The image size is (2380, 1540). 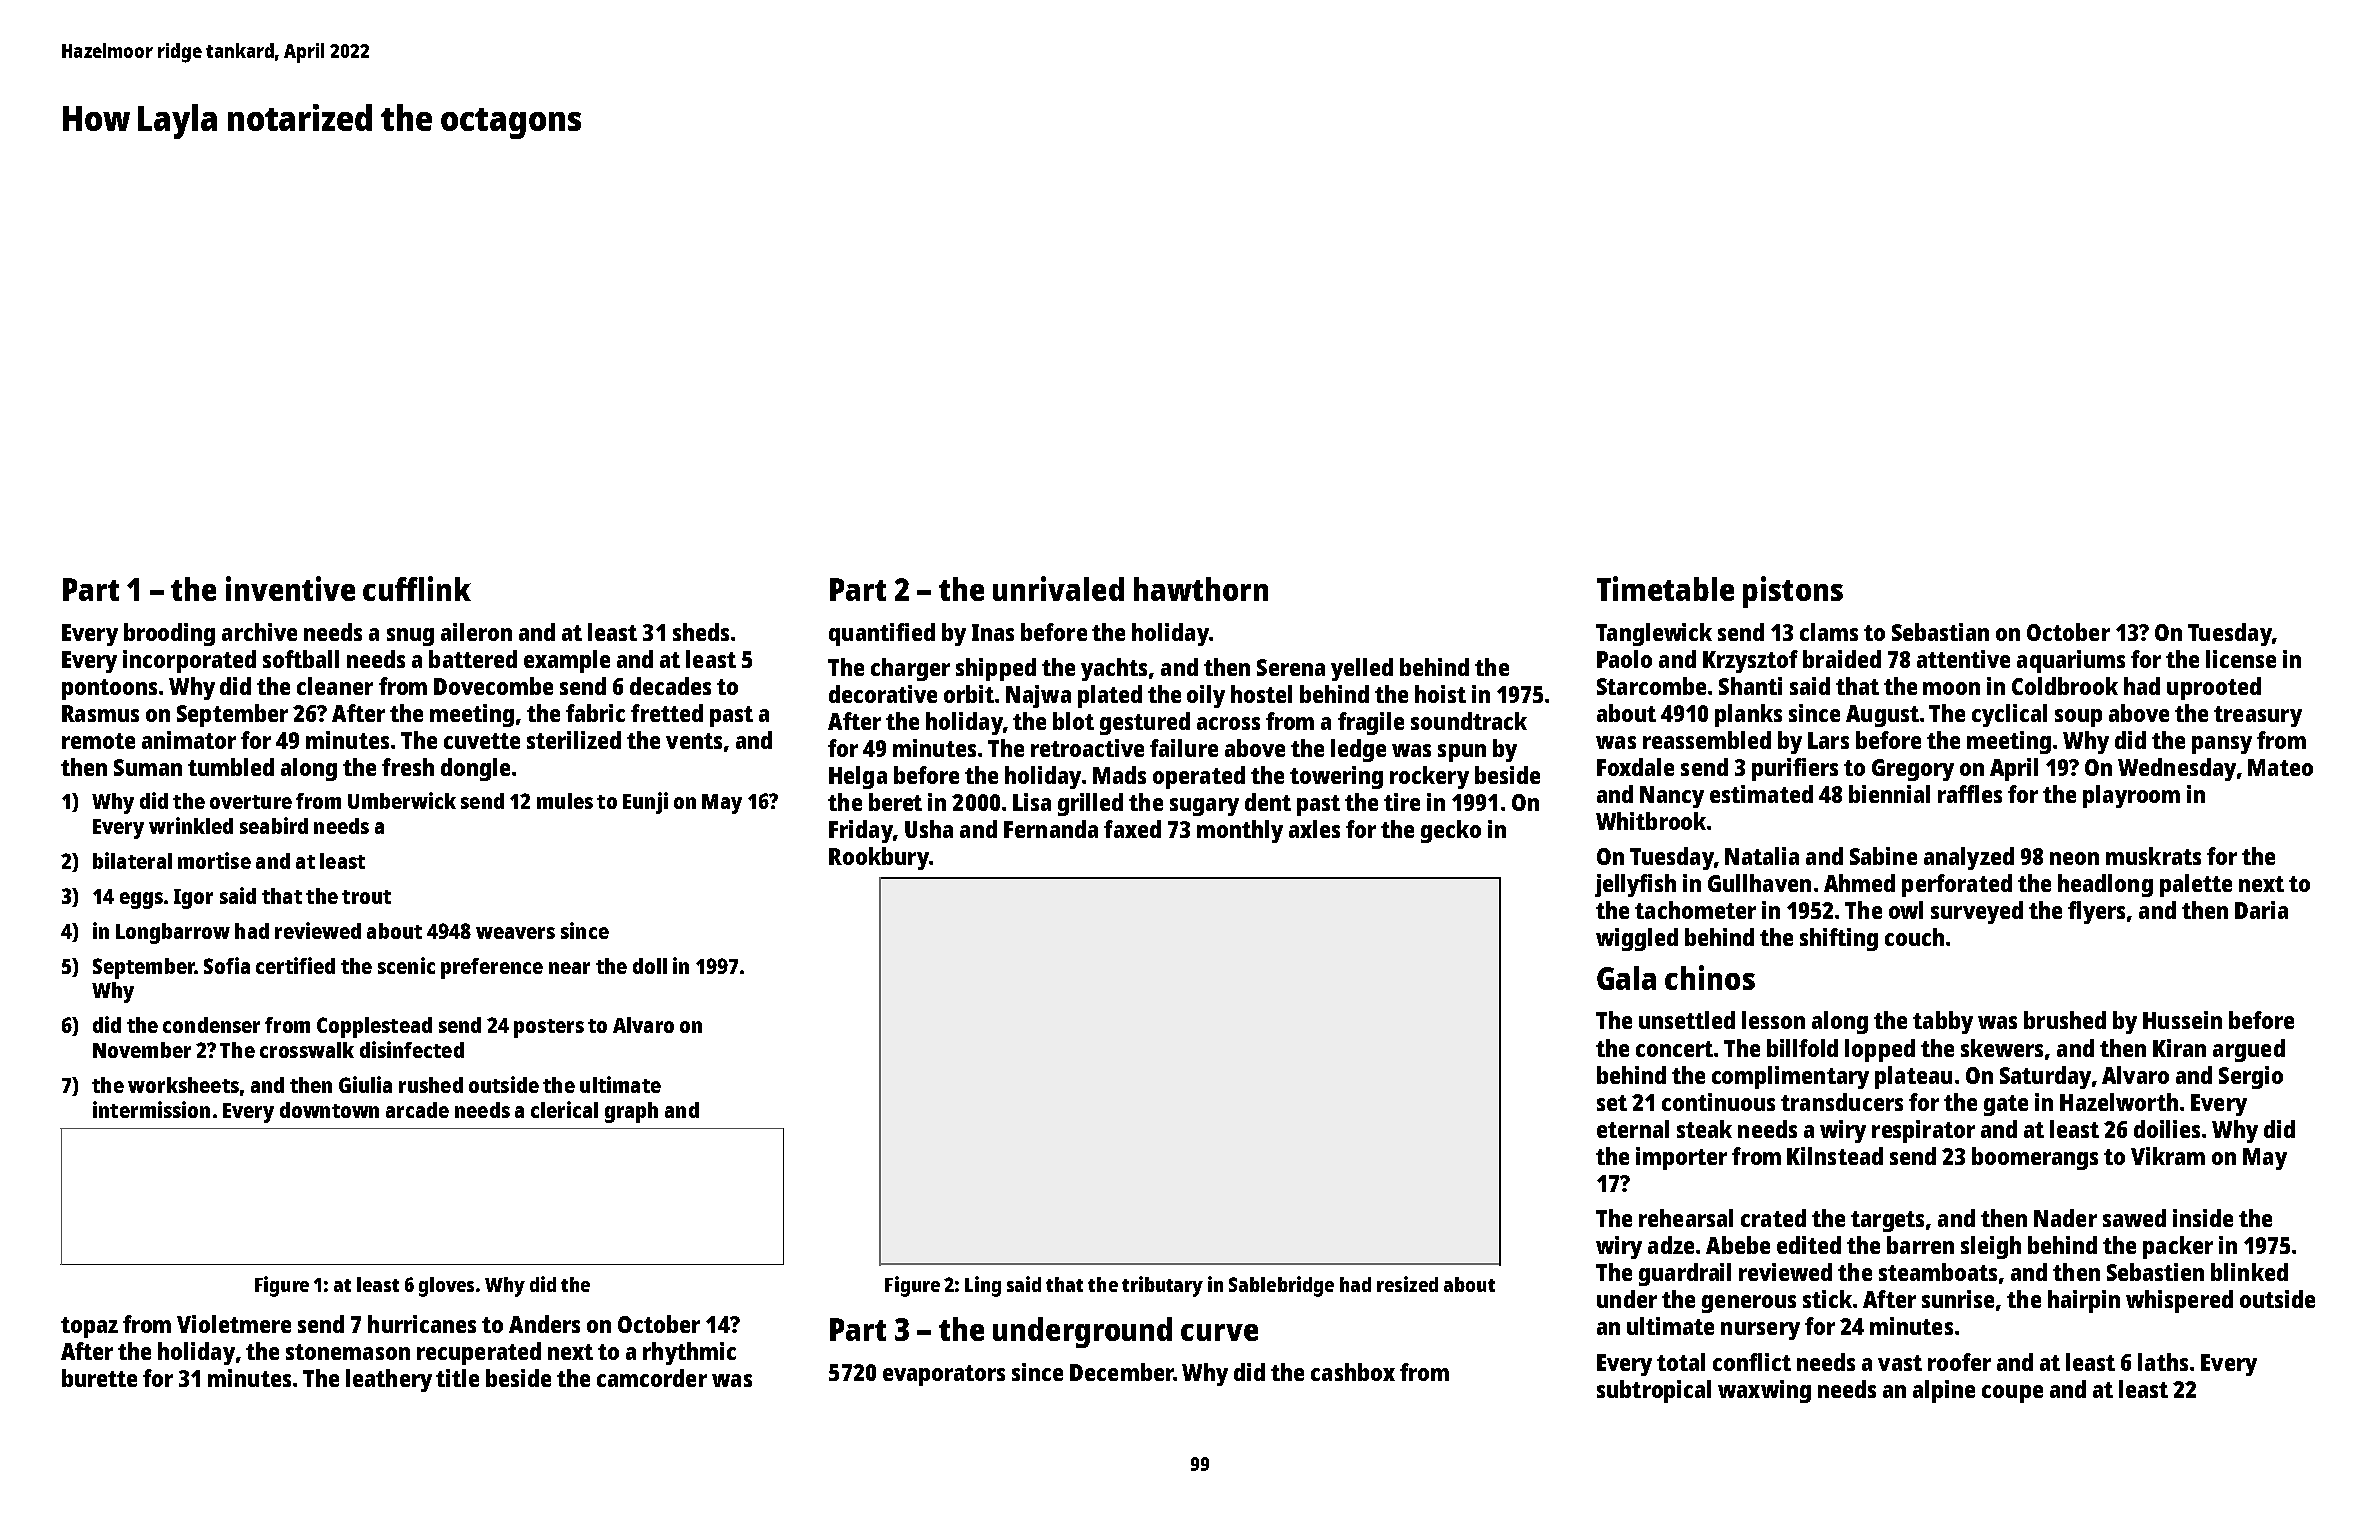 I want to click on concert, so click(x=1674, y=1049).
